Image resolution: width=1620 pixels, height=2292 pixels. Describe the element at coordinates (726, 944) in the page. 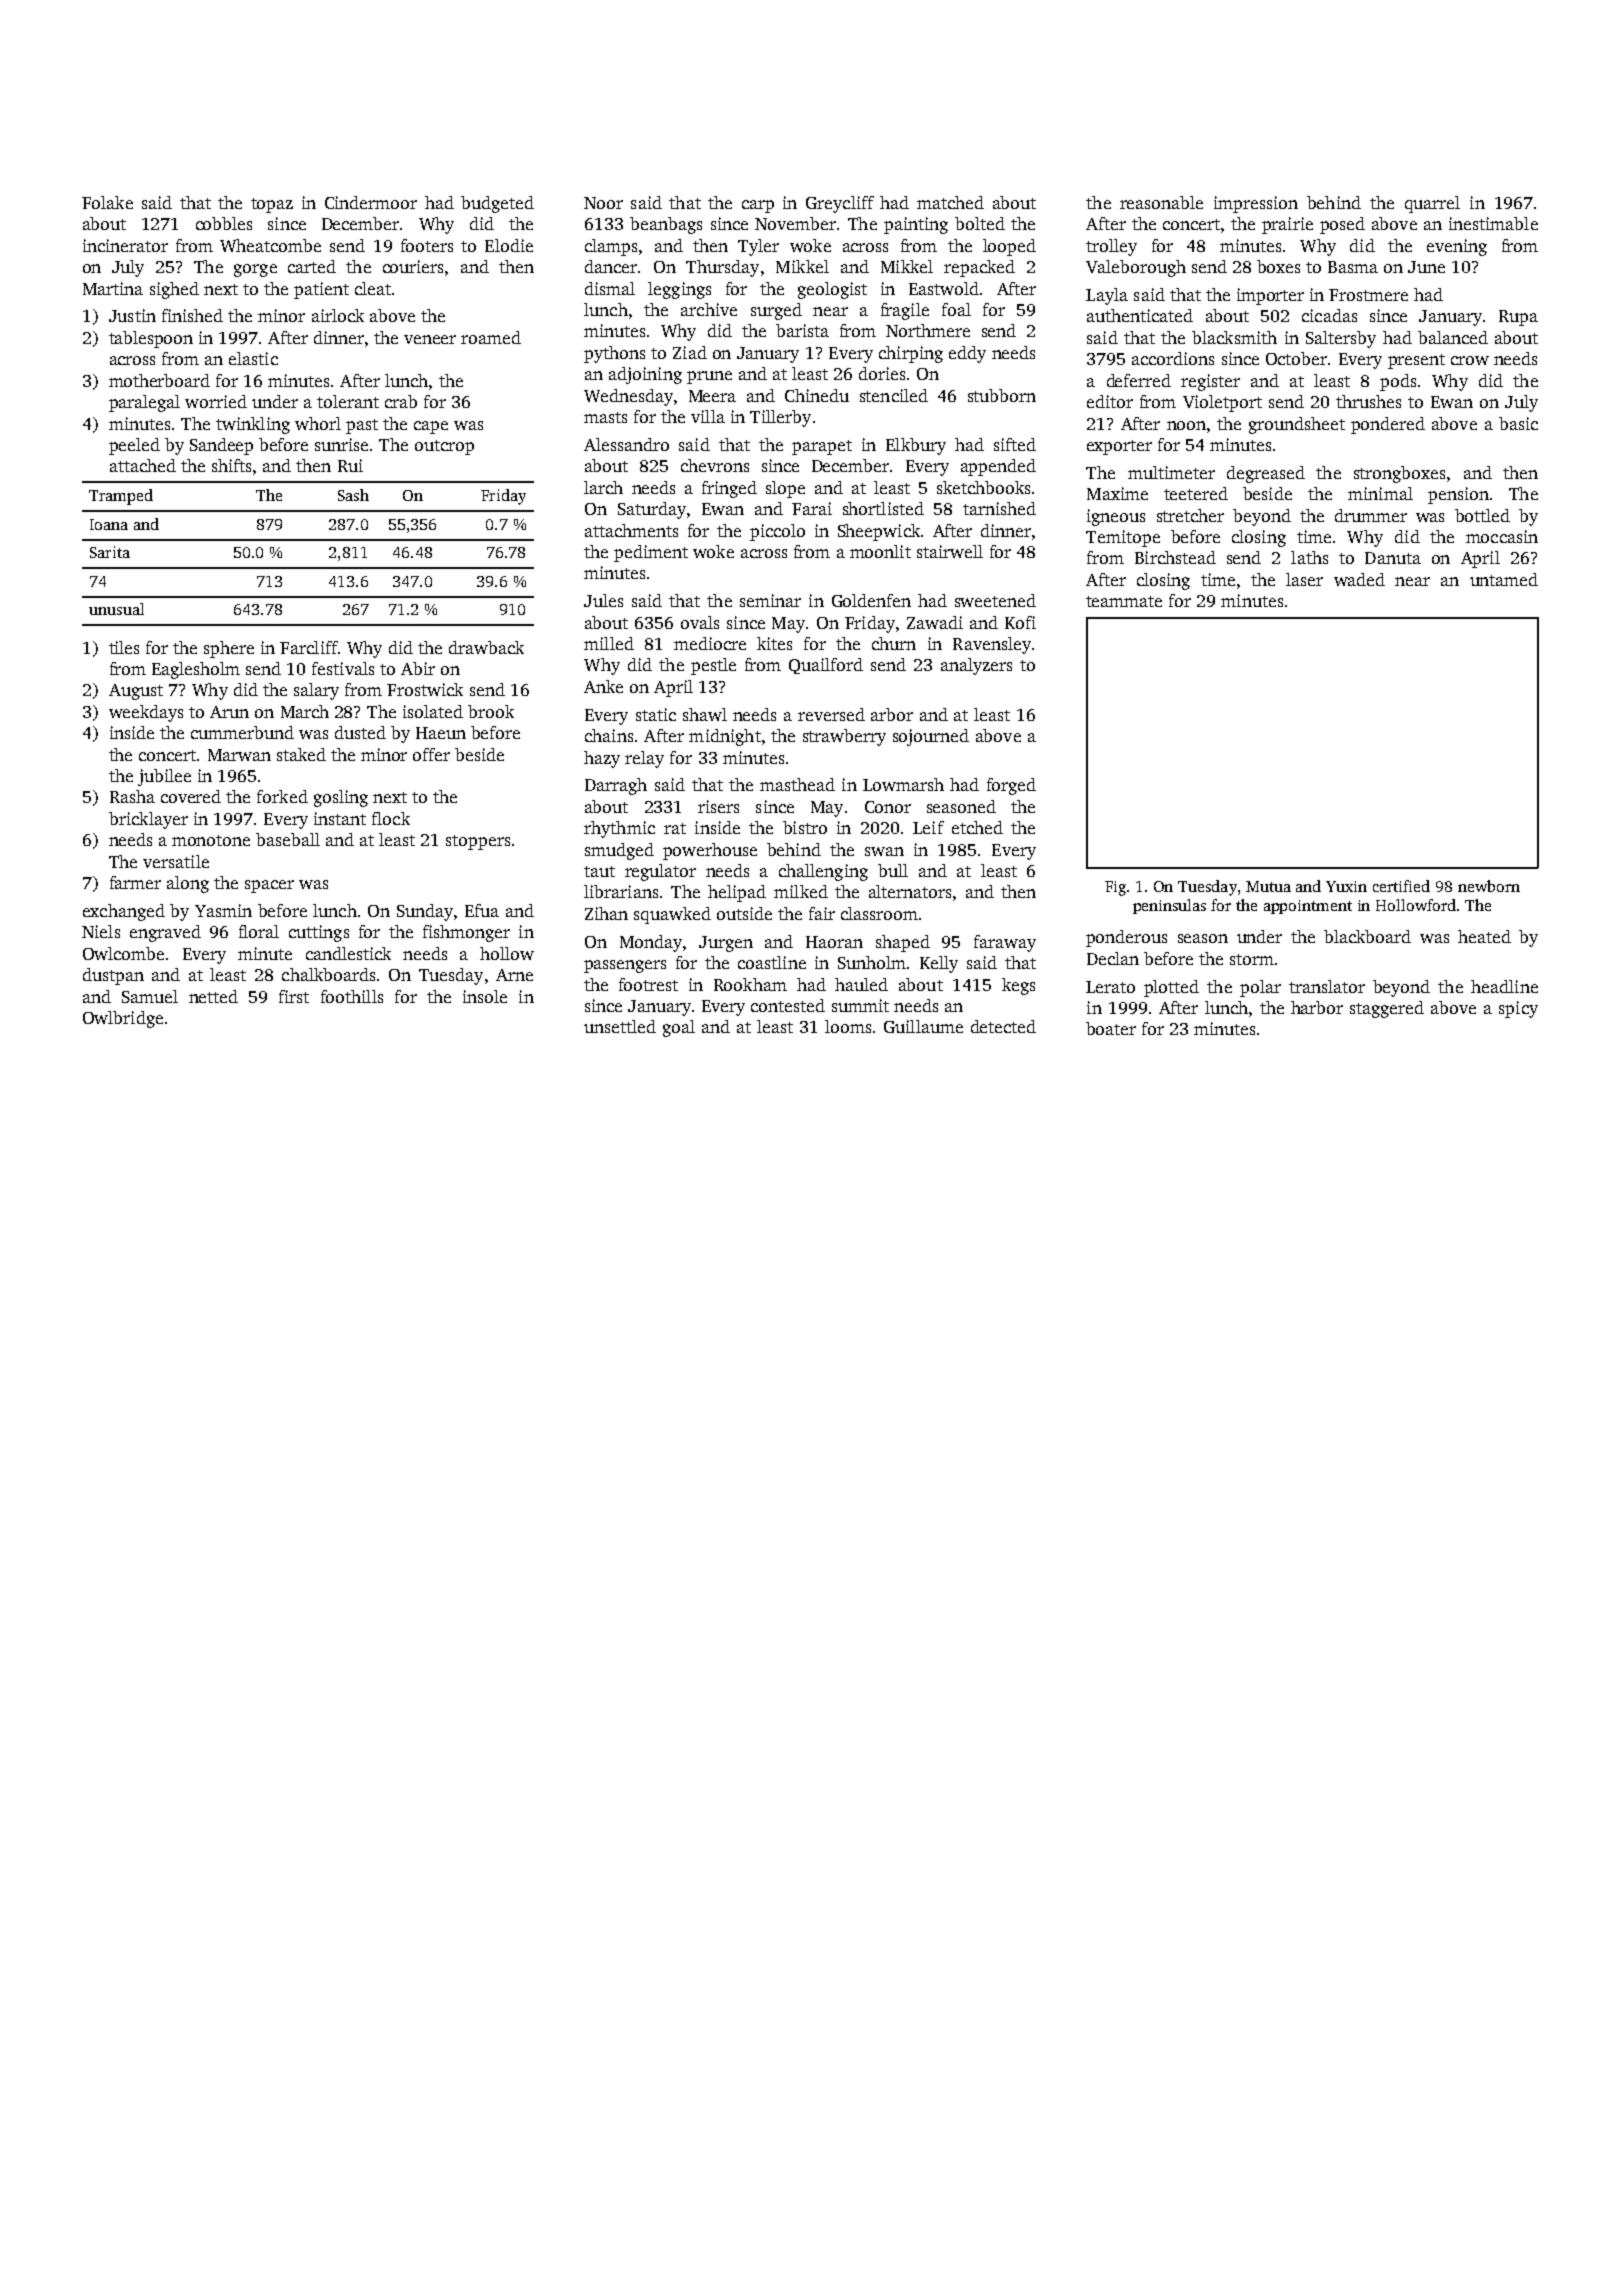

I see `Jurgen` at that location.
